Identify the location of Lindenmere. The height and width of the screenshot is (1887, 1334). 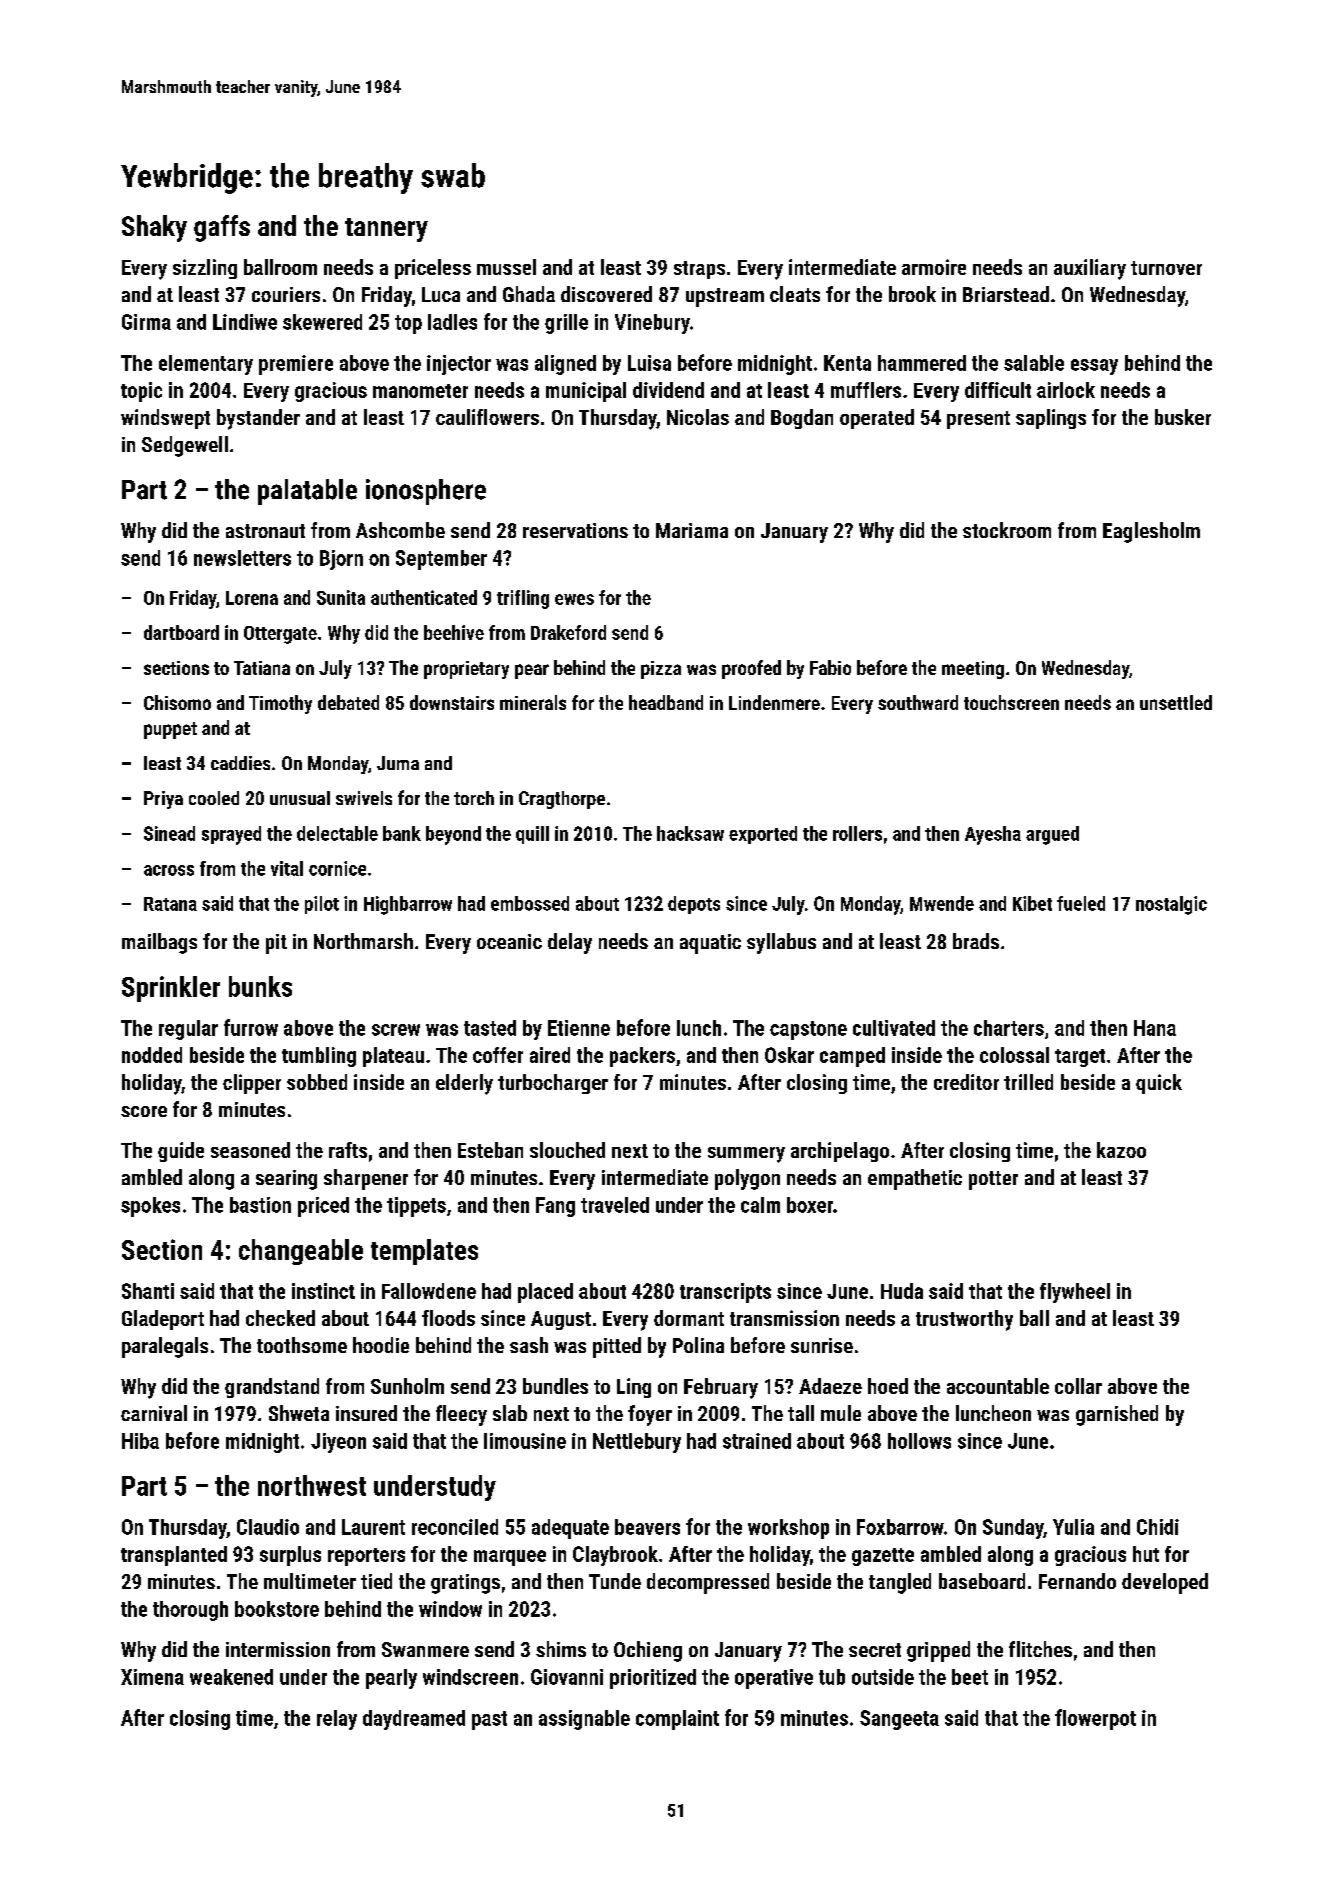
(774, 702).
